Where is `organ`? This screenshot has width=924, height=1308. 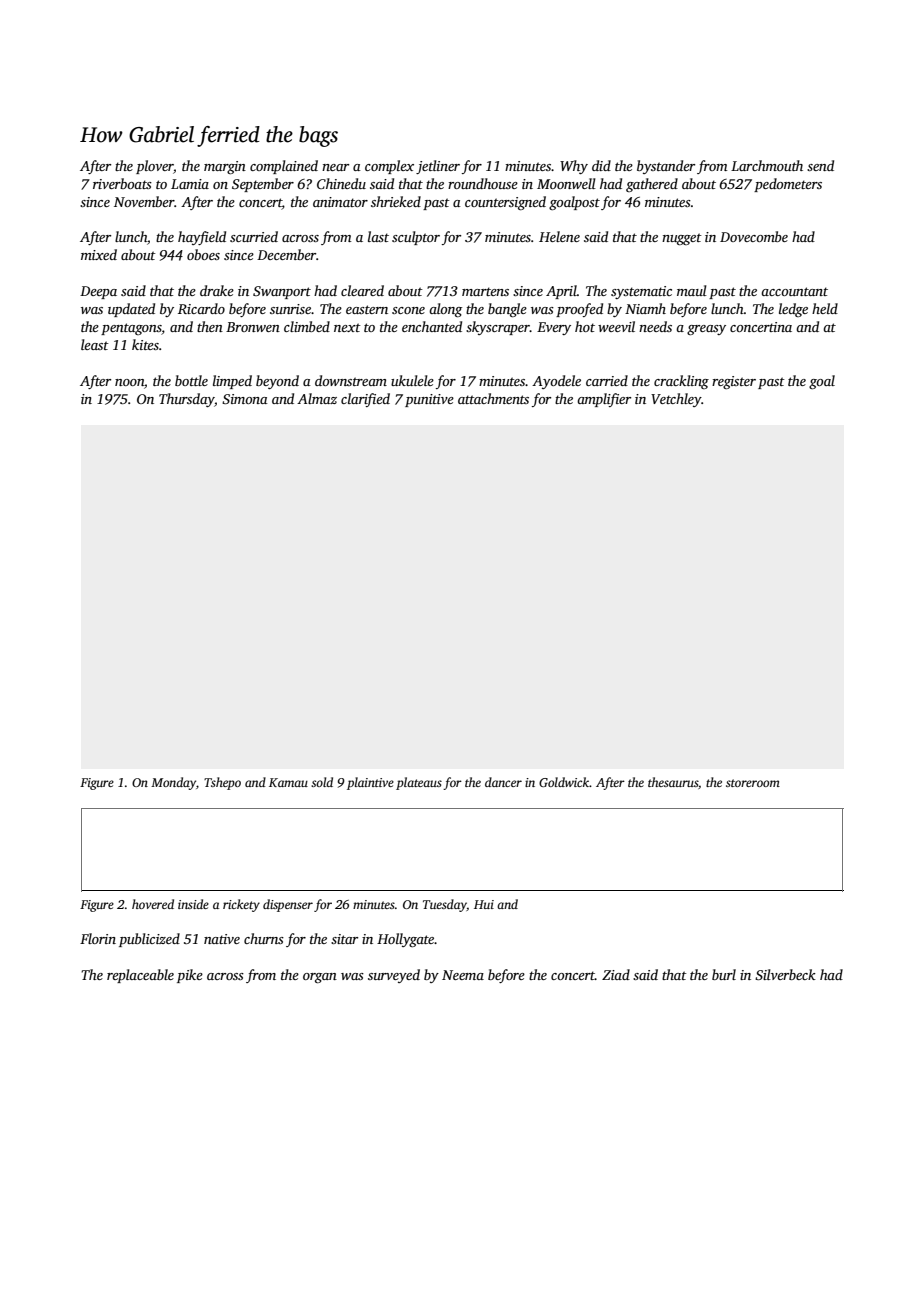
organ is located at coordinates (320, 978).
